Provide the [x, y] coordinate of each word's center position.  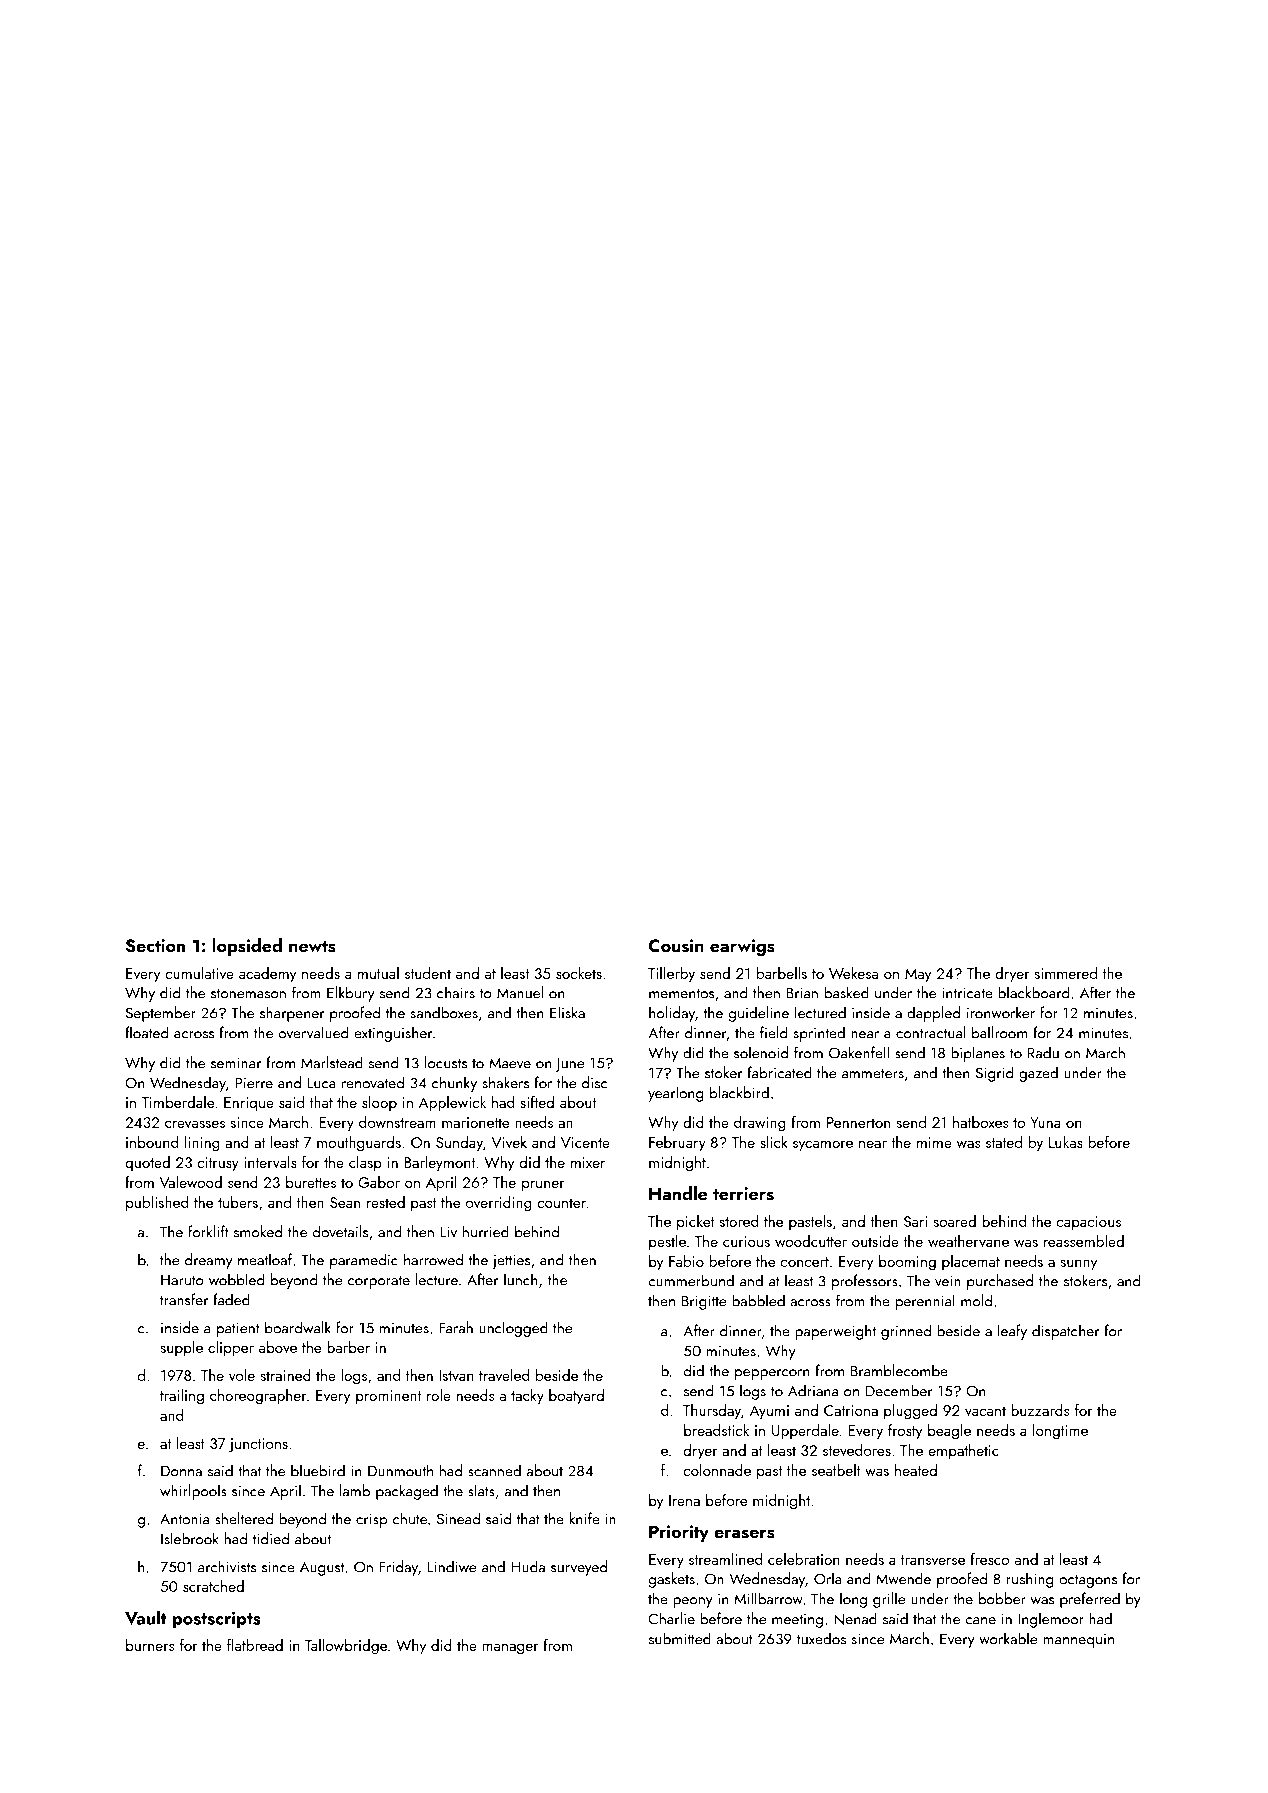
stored [739, 1221]
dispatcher [1065, 1332]
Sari [915, 1221]
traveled [504, 1375]
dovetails [340, 1231]
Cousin [676, 946]
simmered [1065, 973]
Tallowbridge [346, 1647]
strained [285, 1375]
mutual [378, 973]
